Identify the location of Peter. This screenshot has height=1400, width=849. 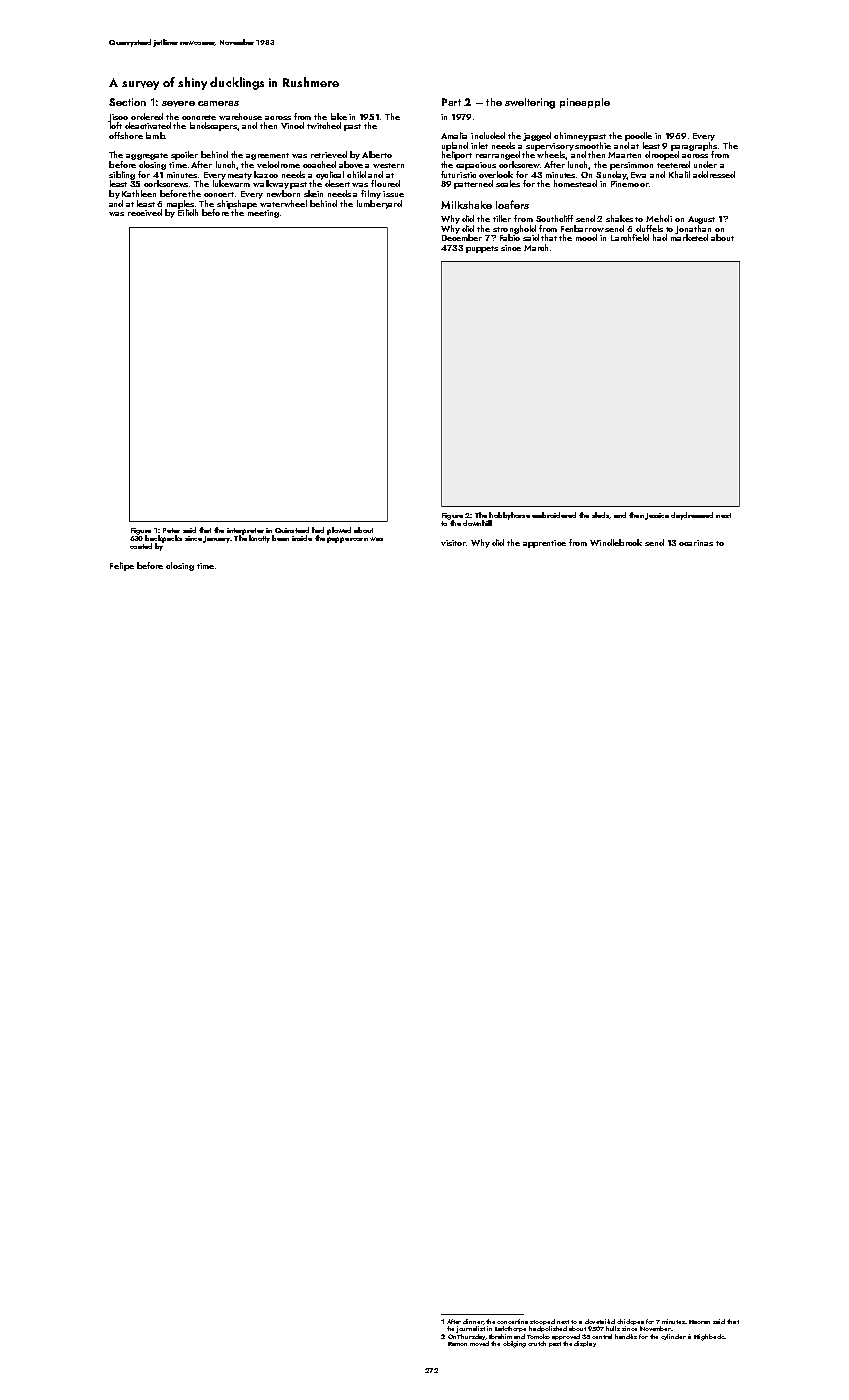
(171, 530).
